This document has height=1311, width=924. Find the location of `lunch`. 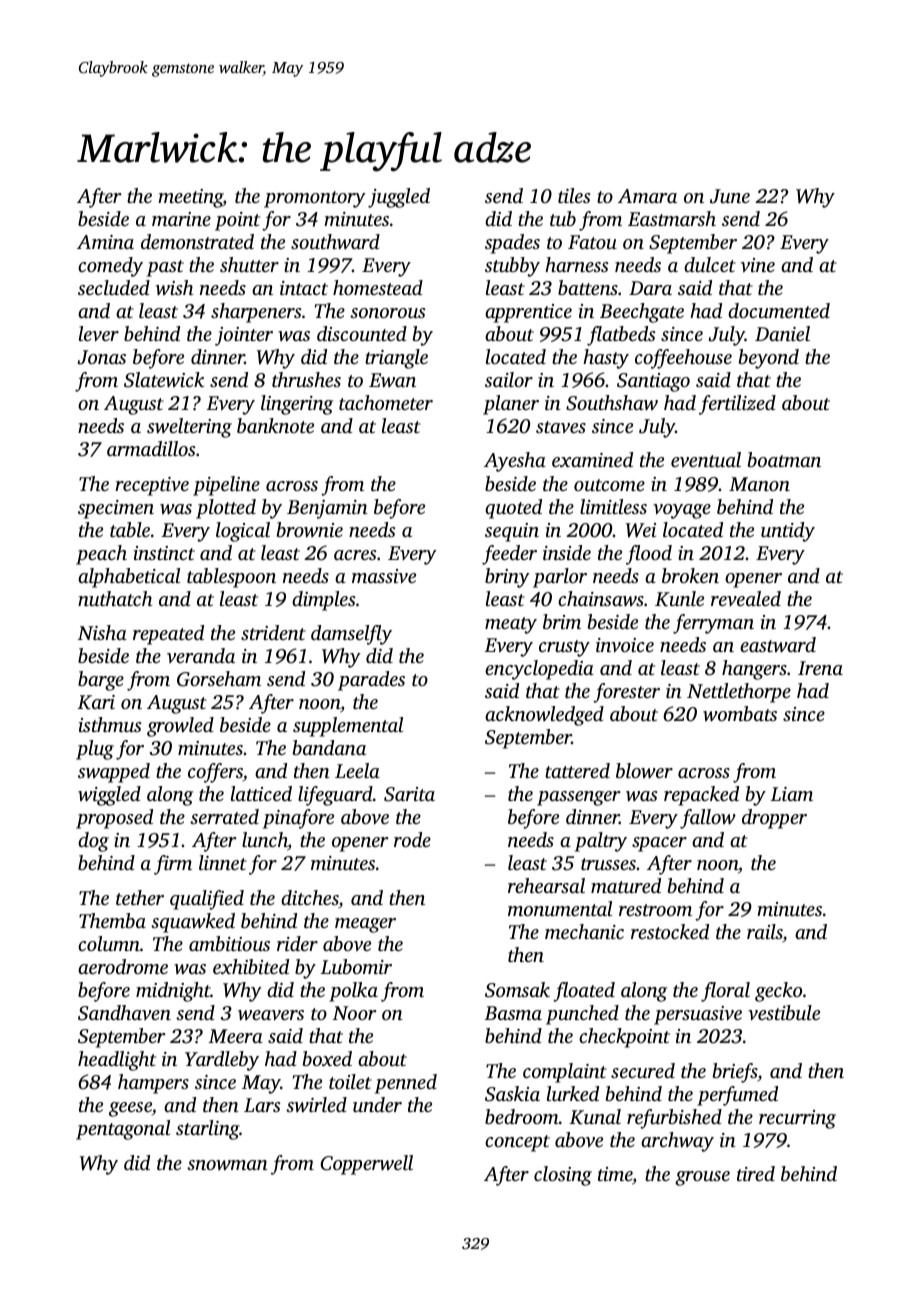

lunch is located at coordinates (265, 841).
